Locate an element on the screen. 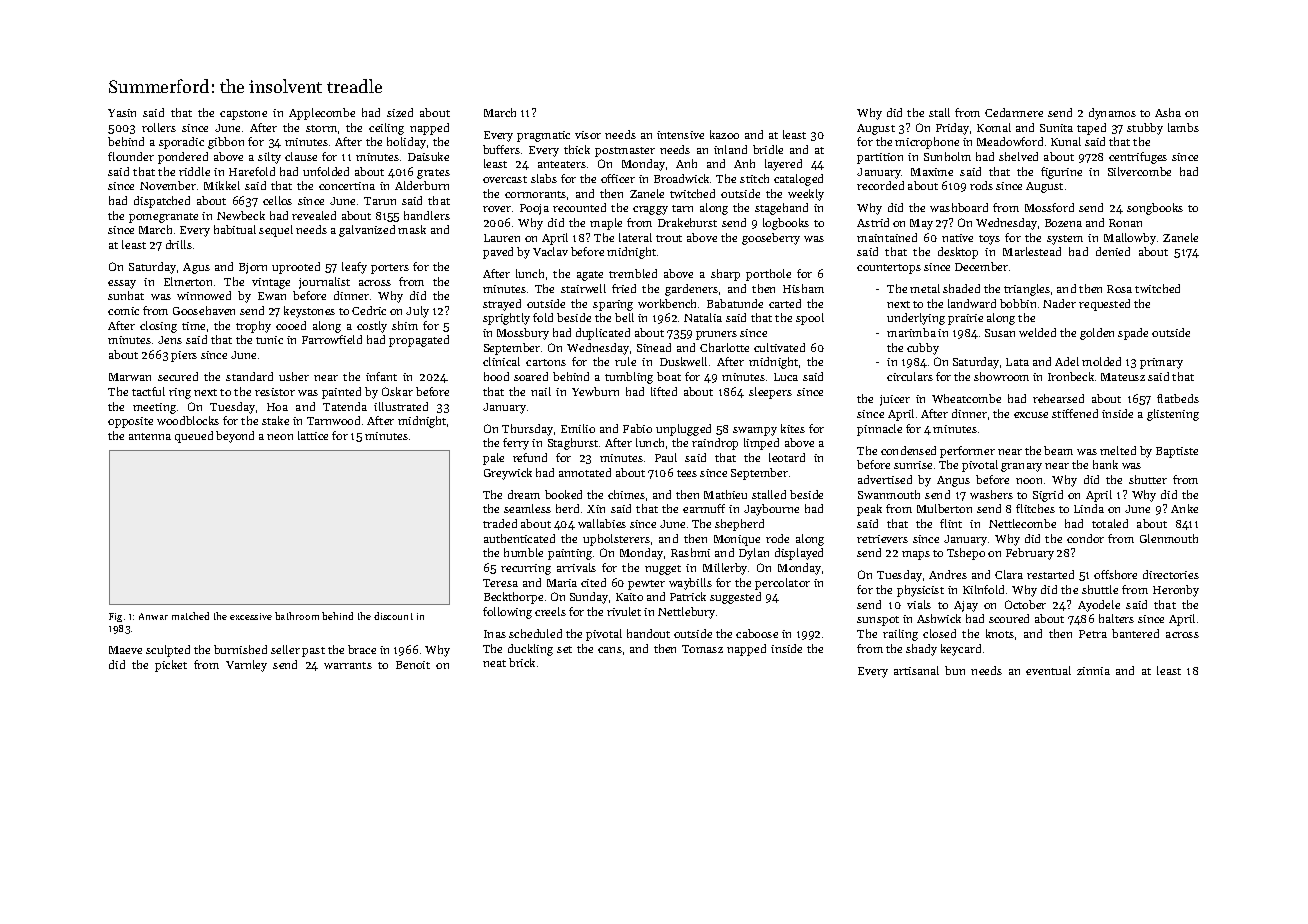 The width and height of the screenshot is (1308, 924). shelved is located at coordinates (1018, 156).
